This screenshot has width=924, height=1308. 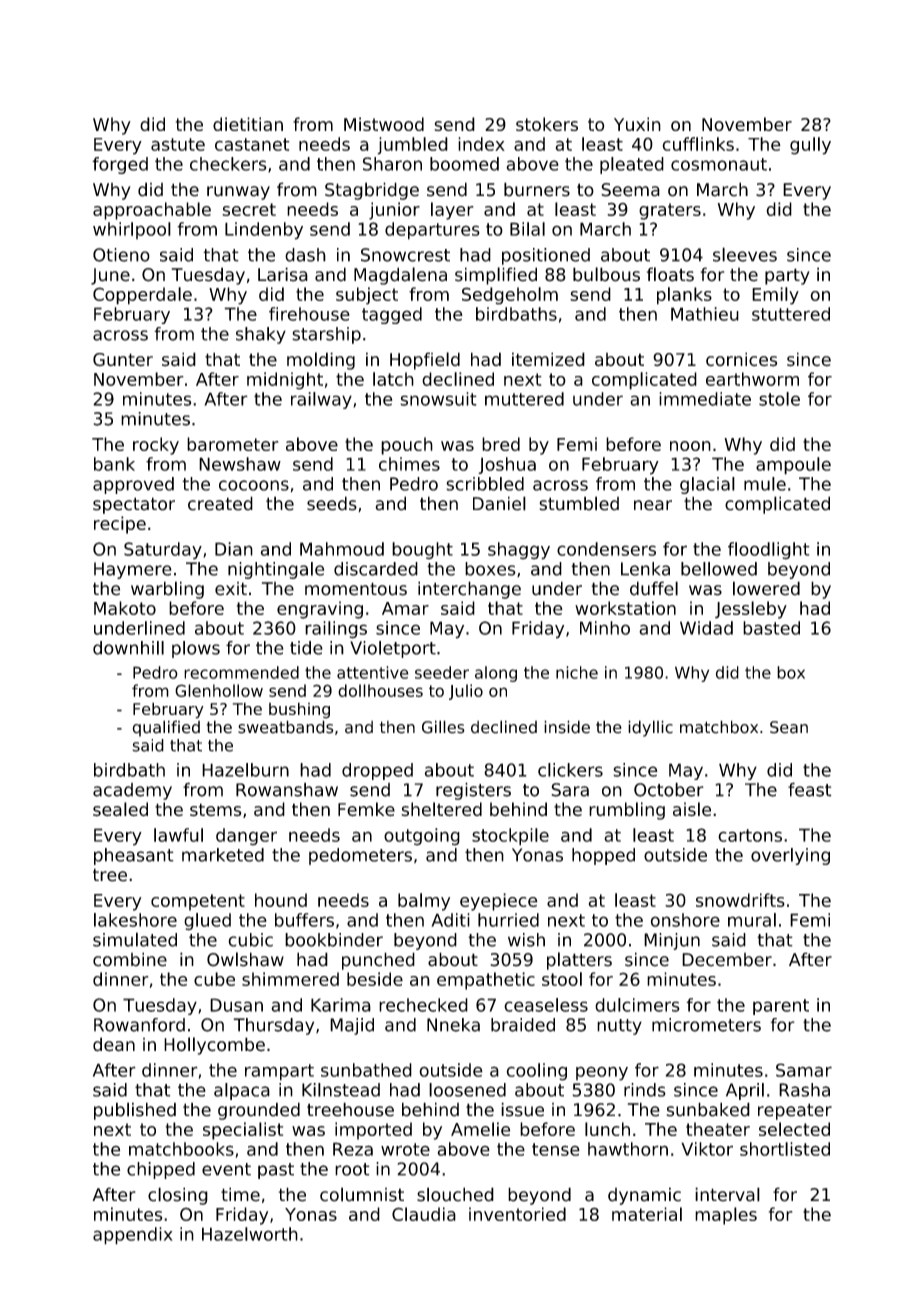 What do you see at coordinates (120, 525) in the screenshot?
I see `recipe` at bounding box center [120, 525].
